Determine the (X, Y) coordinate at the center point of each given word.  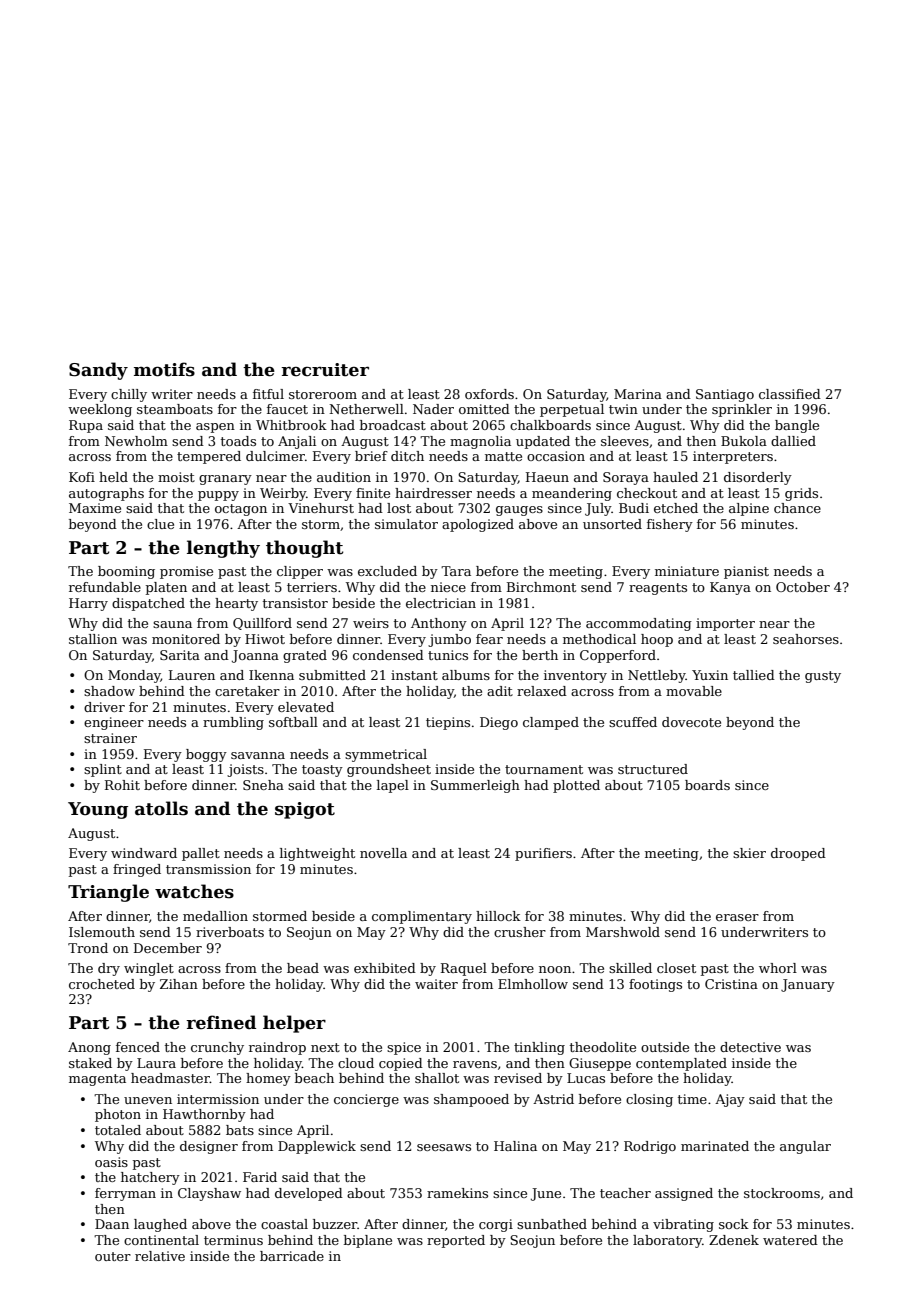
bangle (797, 426)
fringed (137, 870)
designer (209, 1147)
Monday (134, 676)
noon (555, 969)
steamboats (175, 409)
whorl (778, 968)
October (803, 587)
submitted (332, 675)
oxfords (489, 394)
